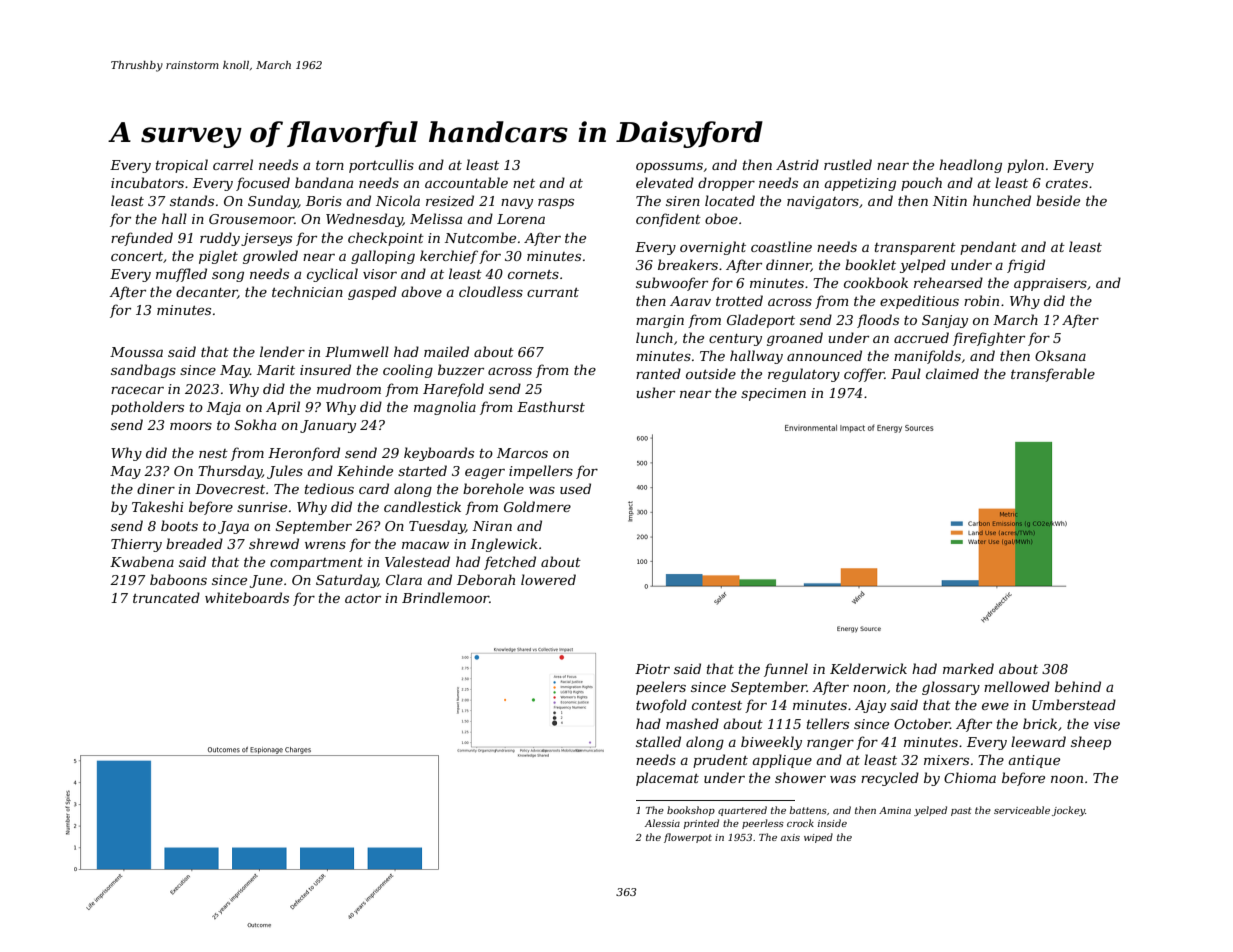 The image size is (1233, 952). Describe the element at coordinates (136, 352) in the page. I see `Moussa` at that location.
